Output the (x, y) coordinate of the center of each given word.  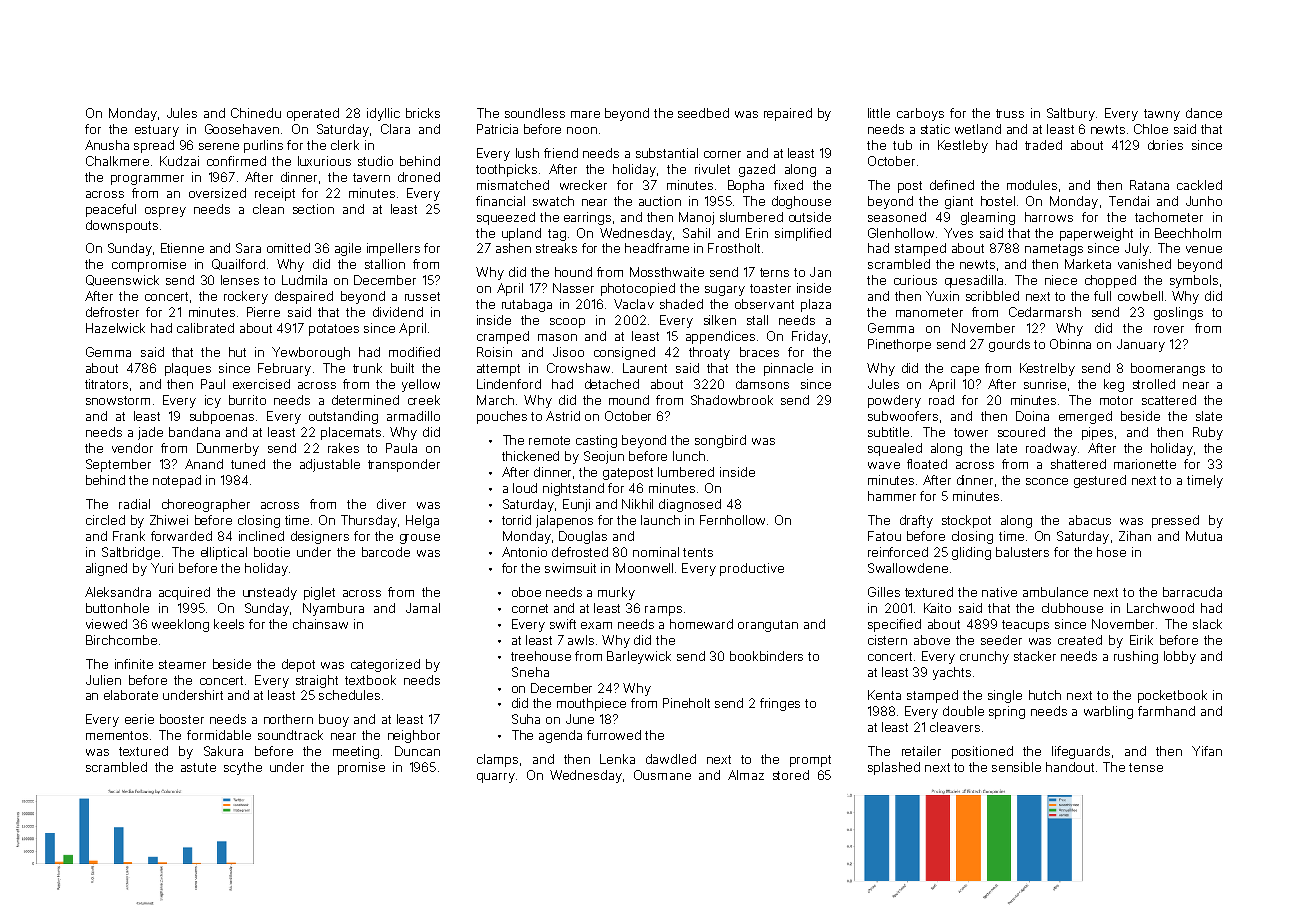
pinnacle (788, 369)
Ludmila (304, 280)
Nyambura (333, 609)
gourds (1009, 345)
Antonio (524, 552)
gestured (1100, 481)
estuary (157, 131)
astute (198, 767)
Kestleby (963, 146)
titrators (106, 384)
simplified (803, 234)
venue (1204, 249)
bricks (423, 113)
